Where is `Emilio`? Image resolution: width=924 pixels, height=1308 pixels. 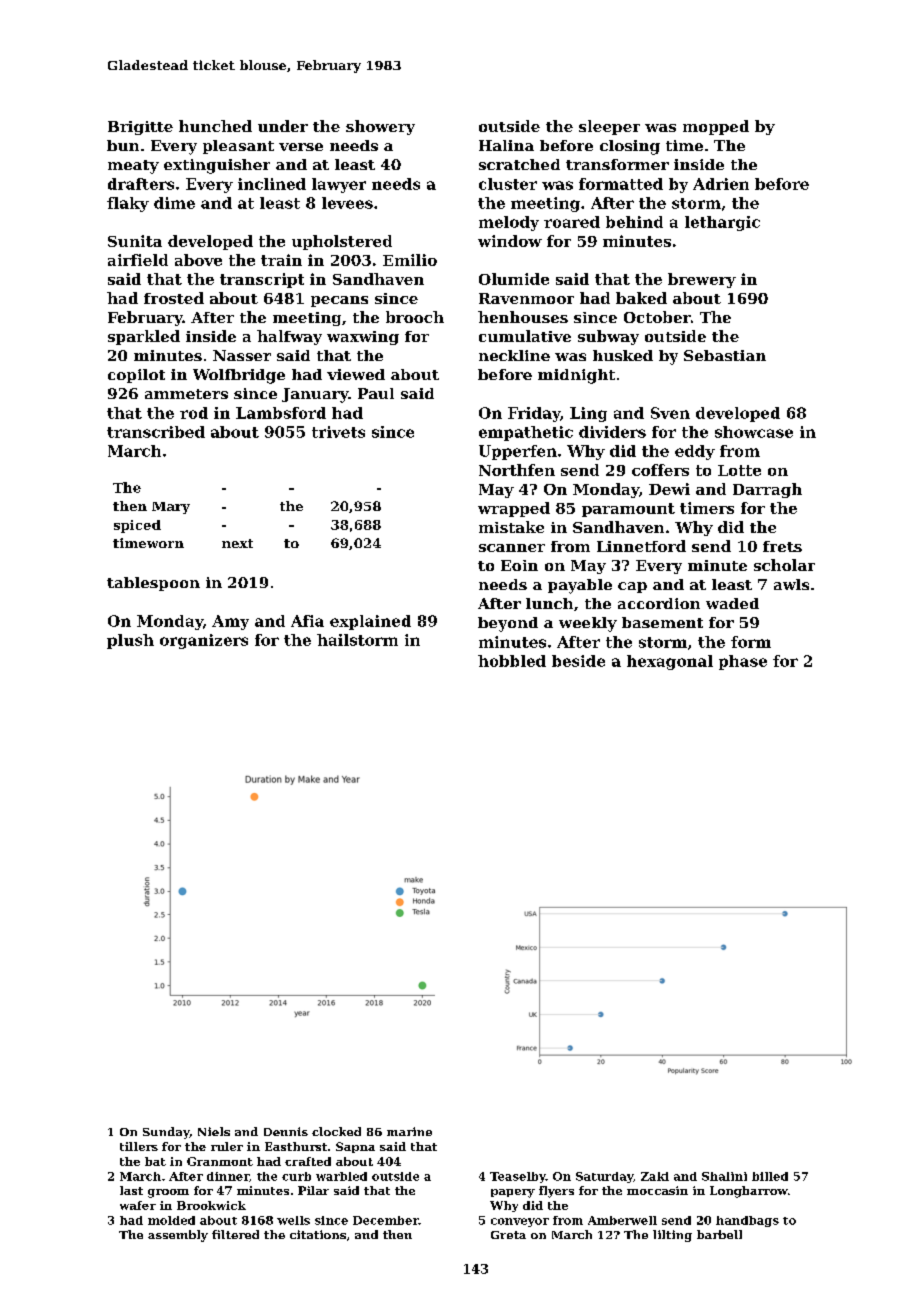
Emilio is located at coordinates (410, 260).
